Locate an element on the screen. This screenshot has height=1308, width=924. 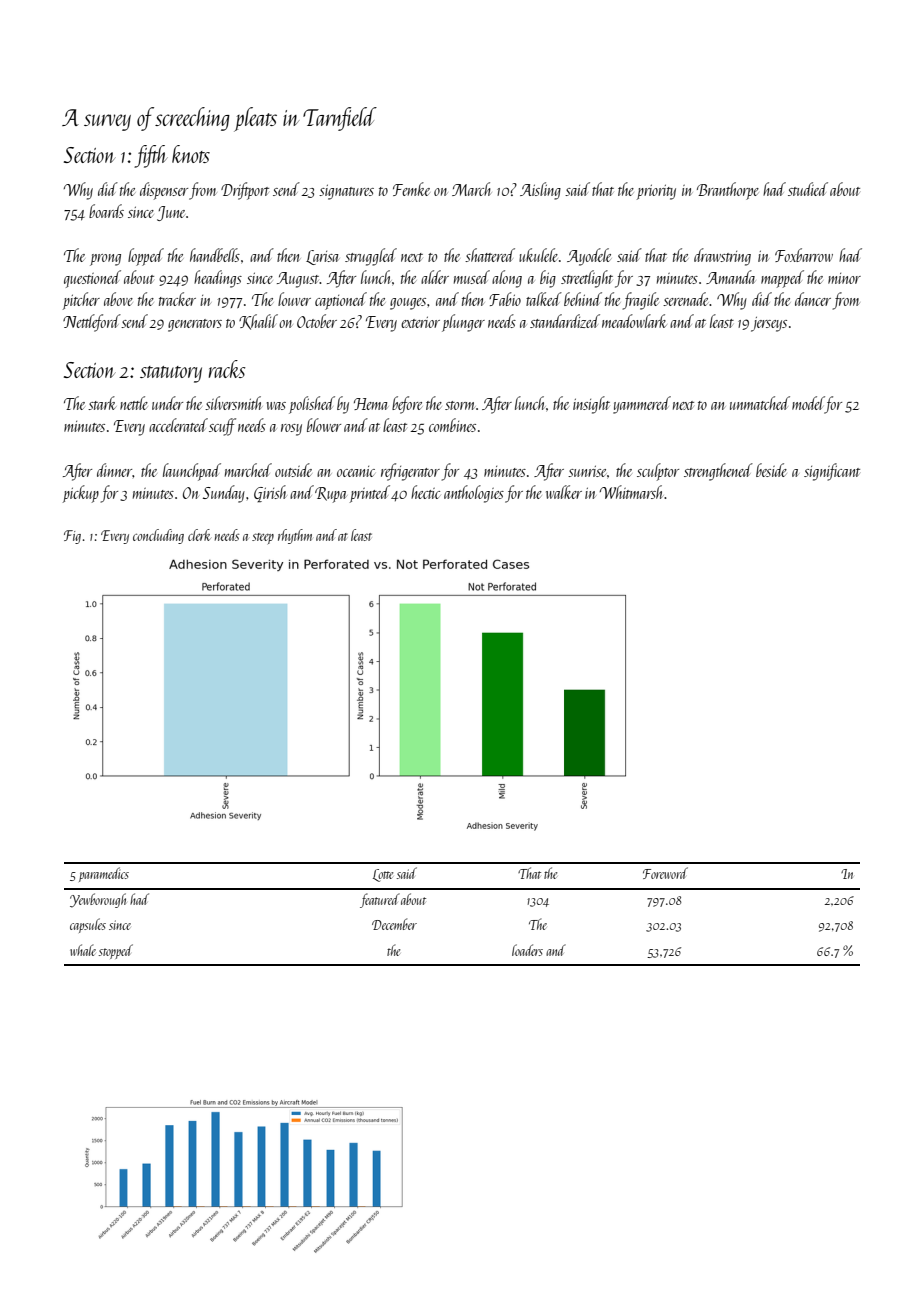
loaders is located at coordinates (527, 950).
